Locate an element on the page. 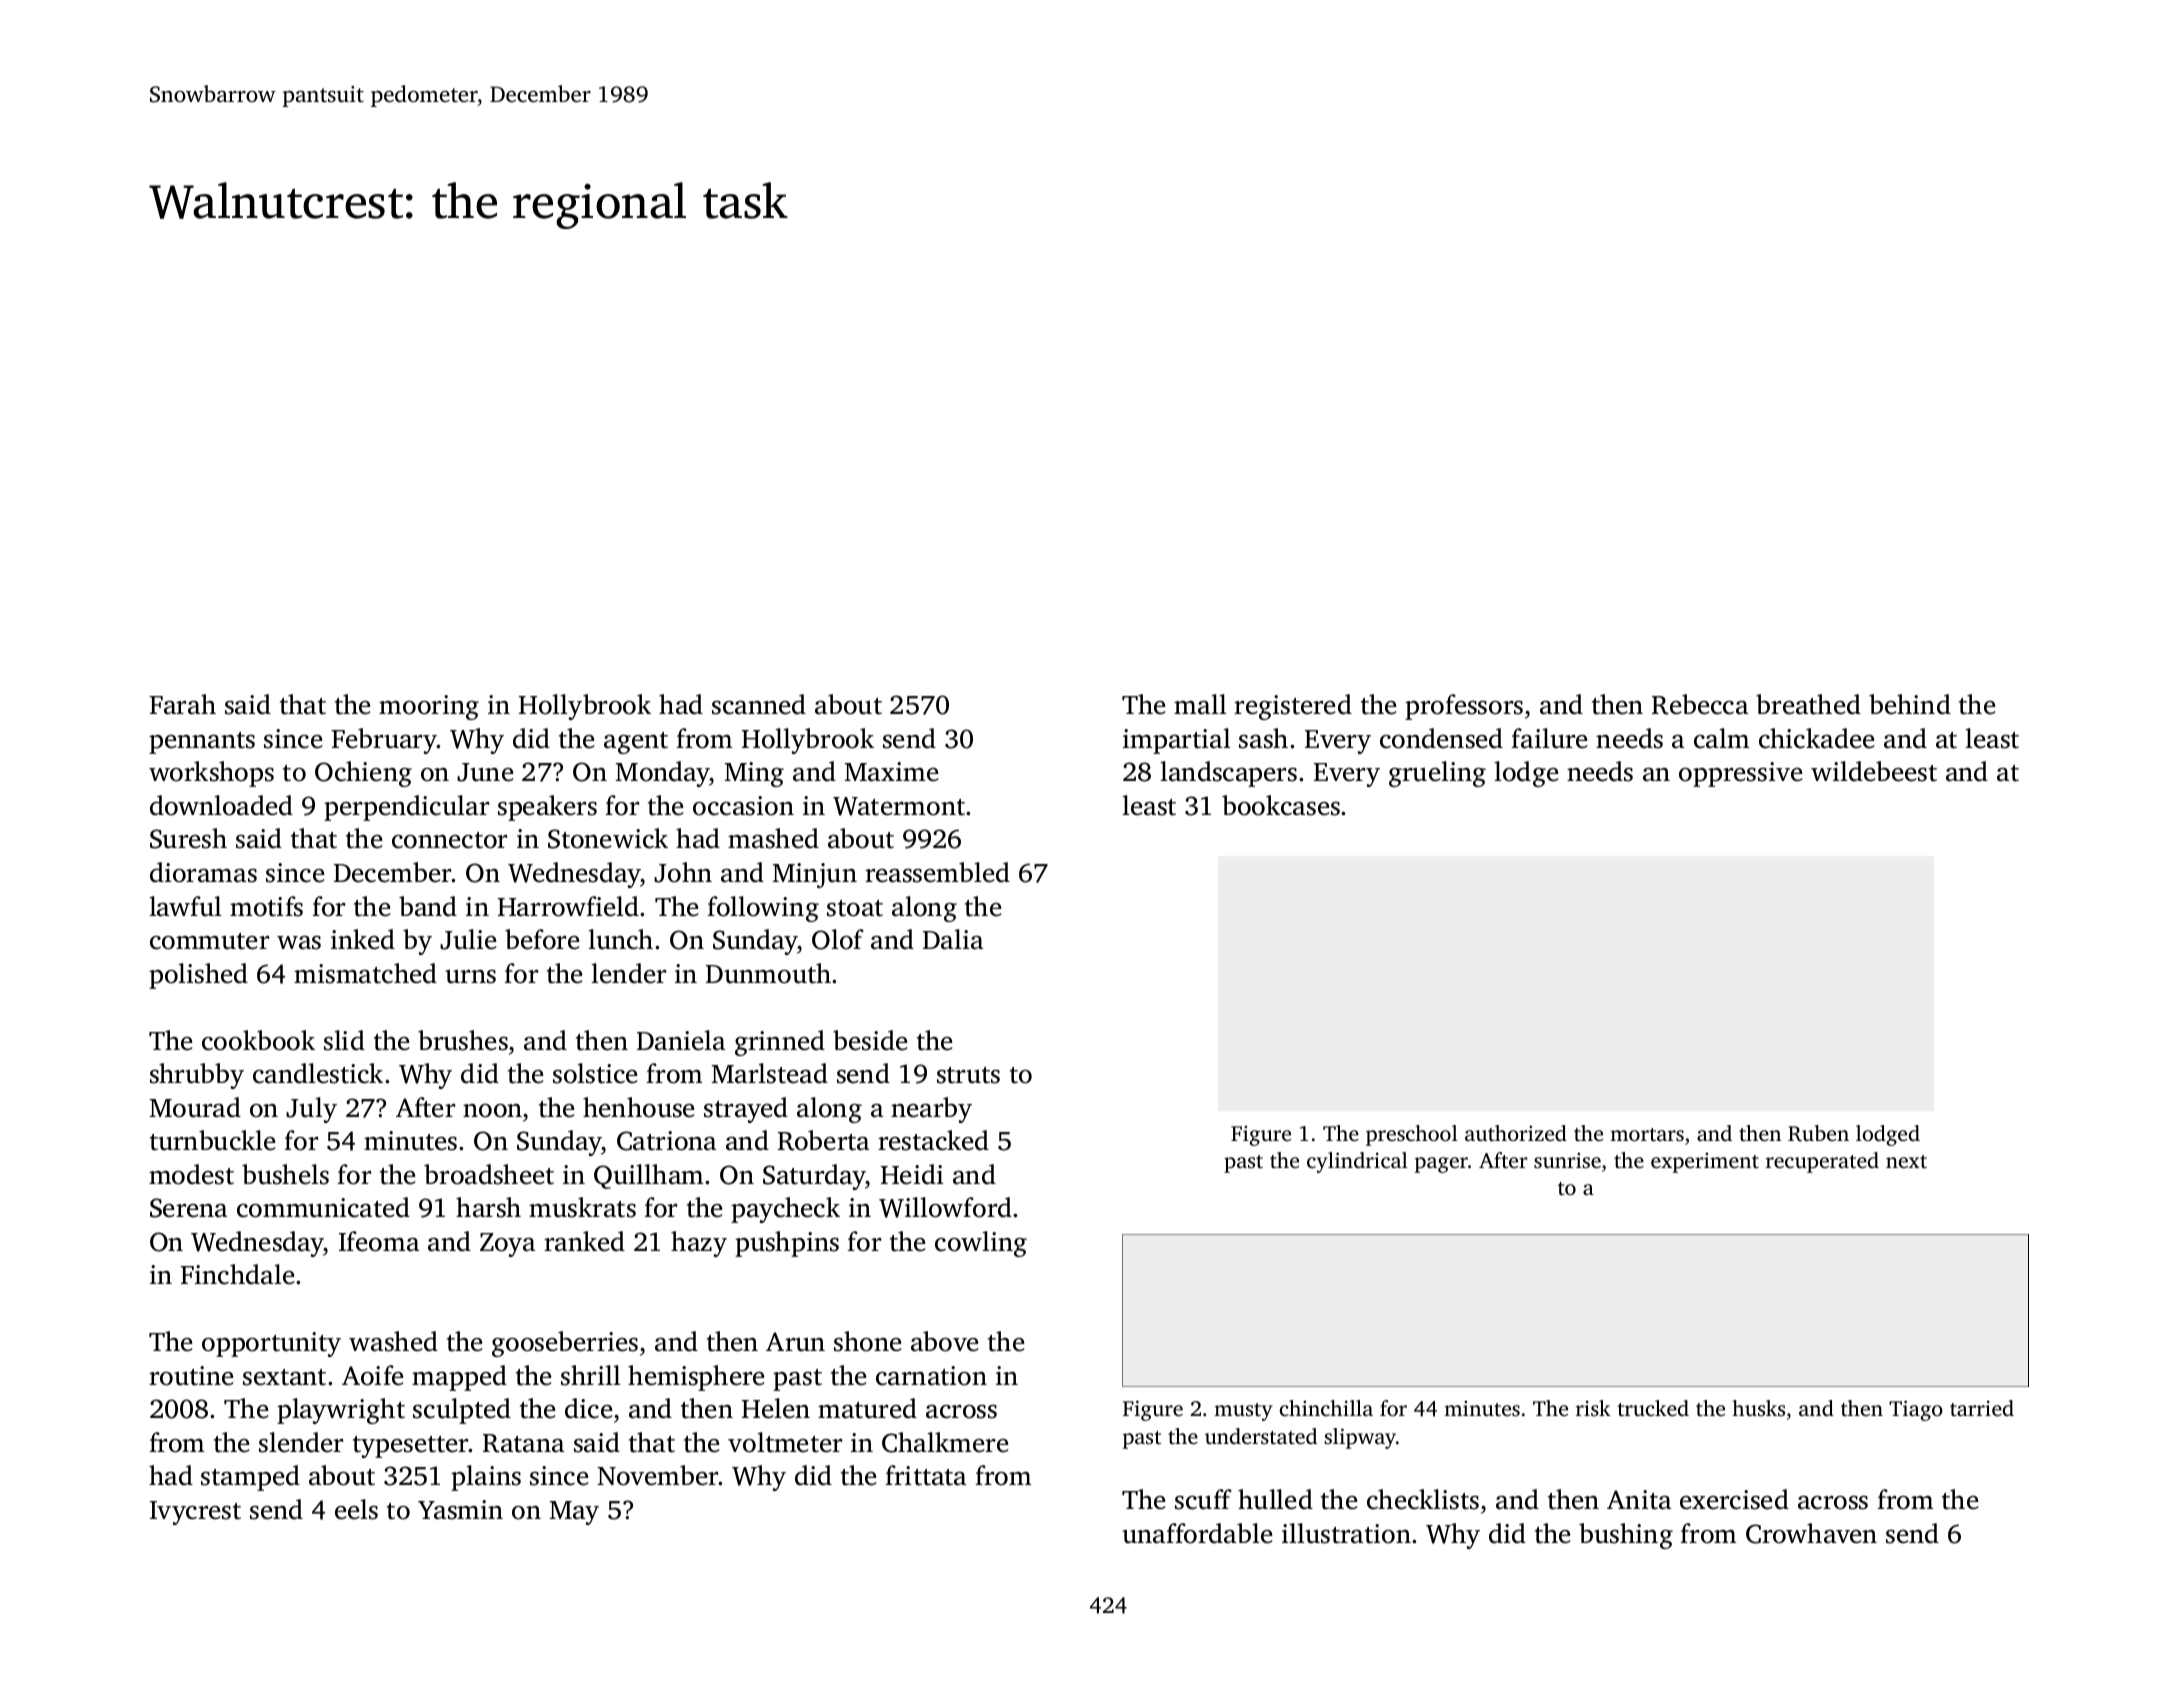  Ruben is located at coordinates (1818, 1133).
